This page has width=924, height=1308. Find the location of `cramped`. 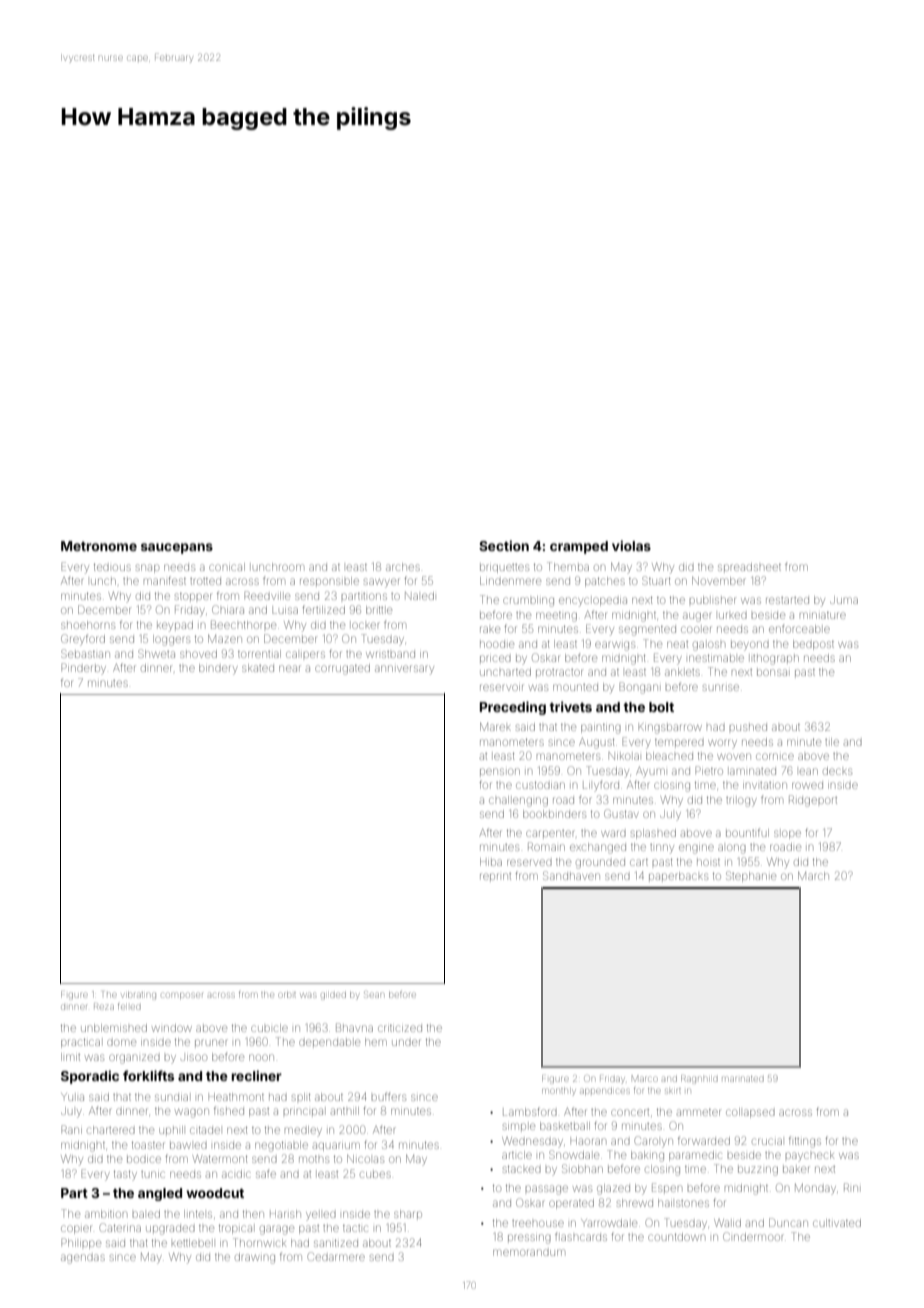

cramped is located at coordinates (579, 547).
